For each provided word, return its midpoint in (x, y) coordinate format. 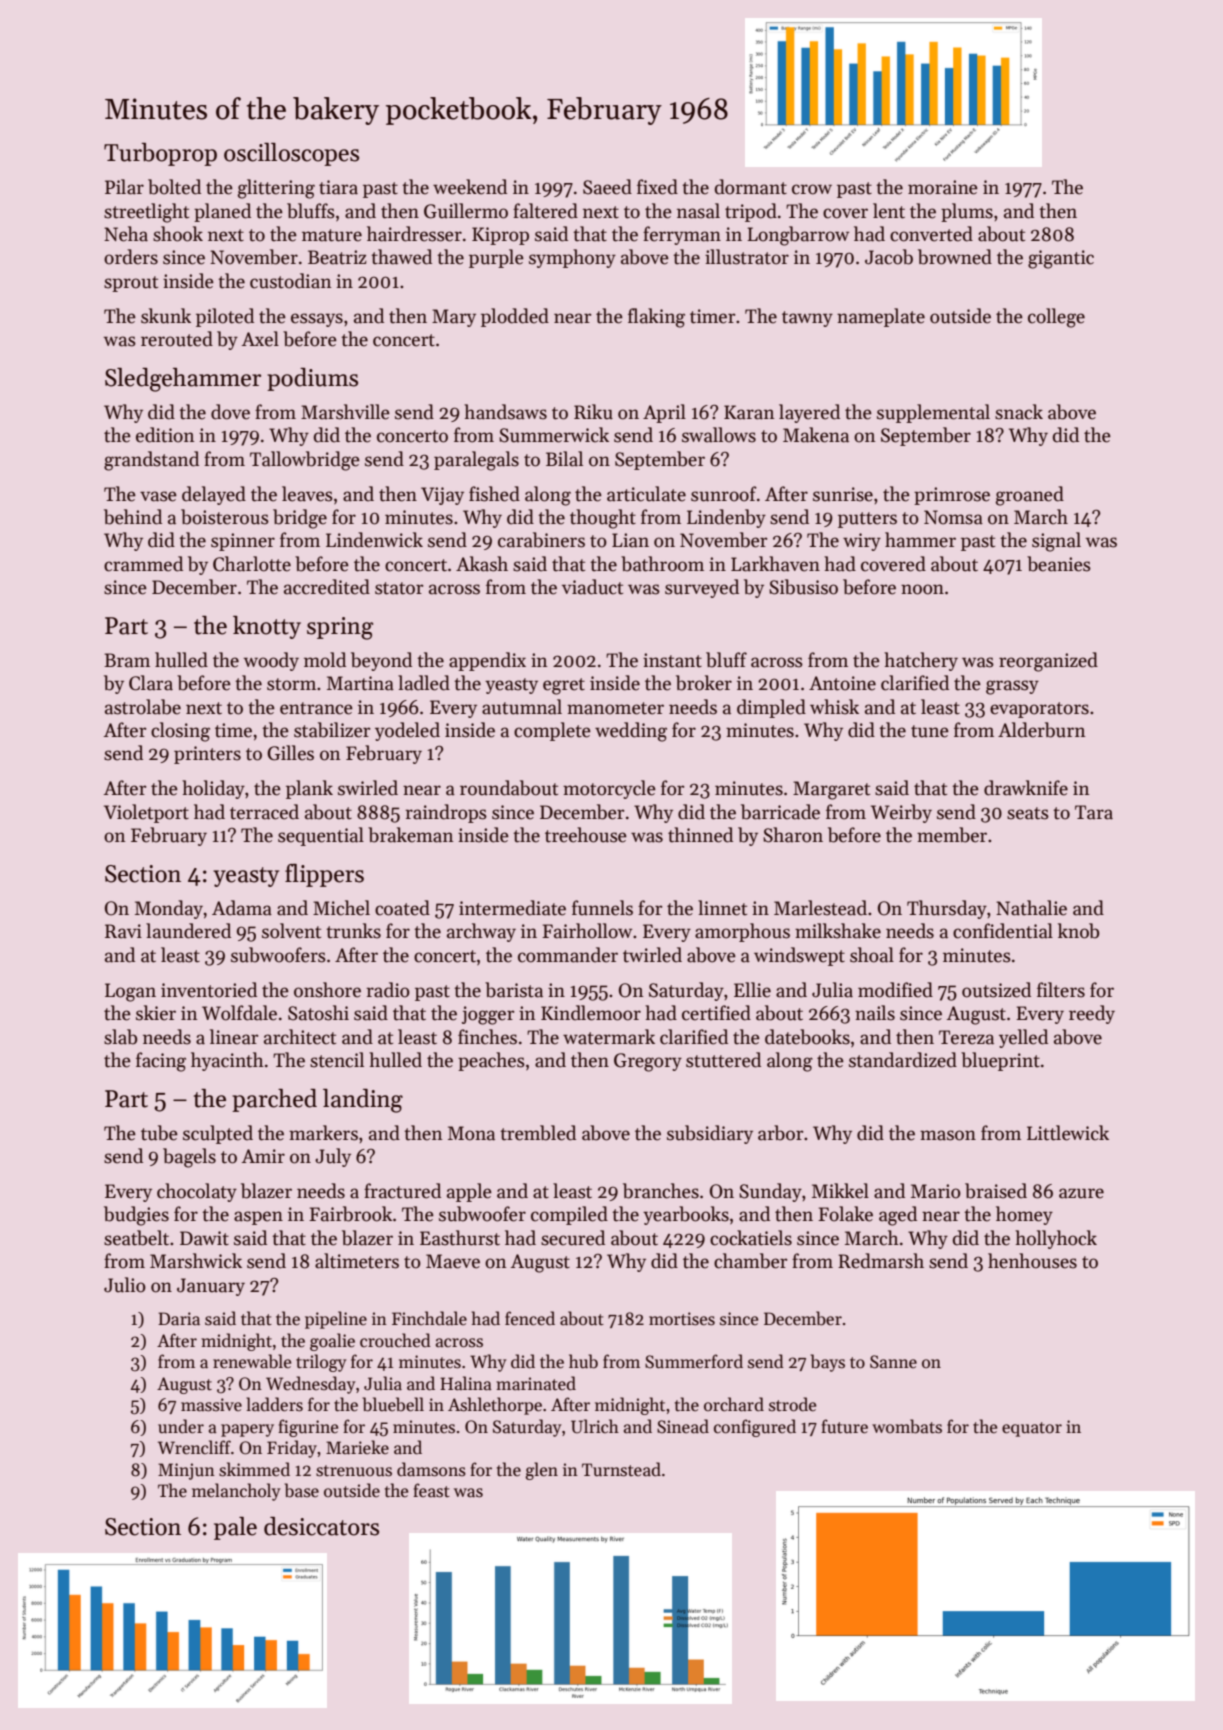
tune (930, 731)
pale (235, 1528)
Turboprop (160, 154)
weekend (470, 187)
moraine (943, 187)
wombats (907, 1426)
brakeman (411, 835)
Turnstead (621, 1469)
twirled (652, 955)
